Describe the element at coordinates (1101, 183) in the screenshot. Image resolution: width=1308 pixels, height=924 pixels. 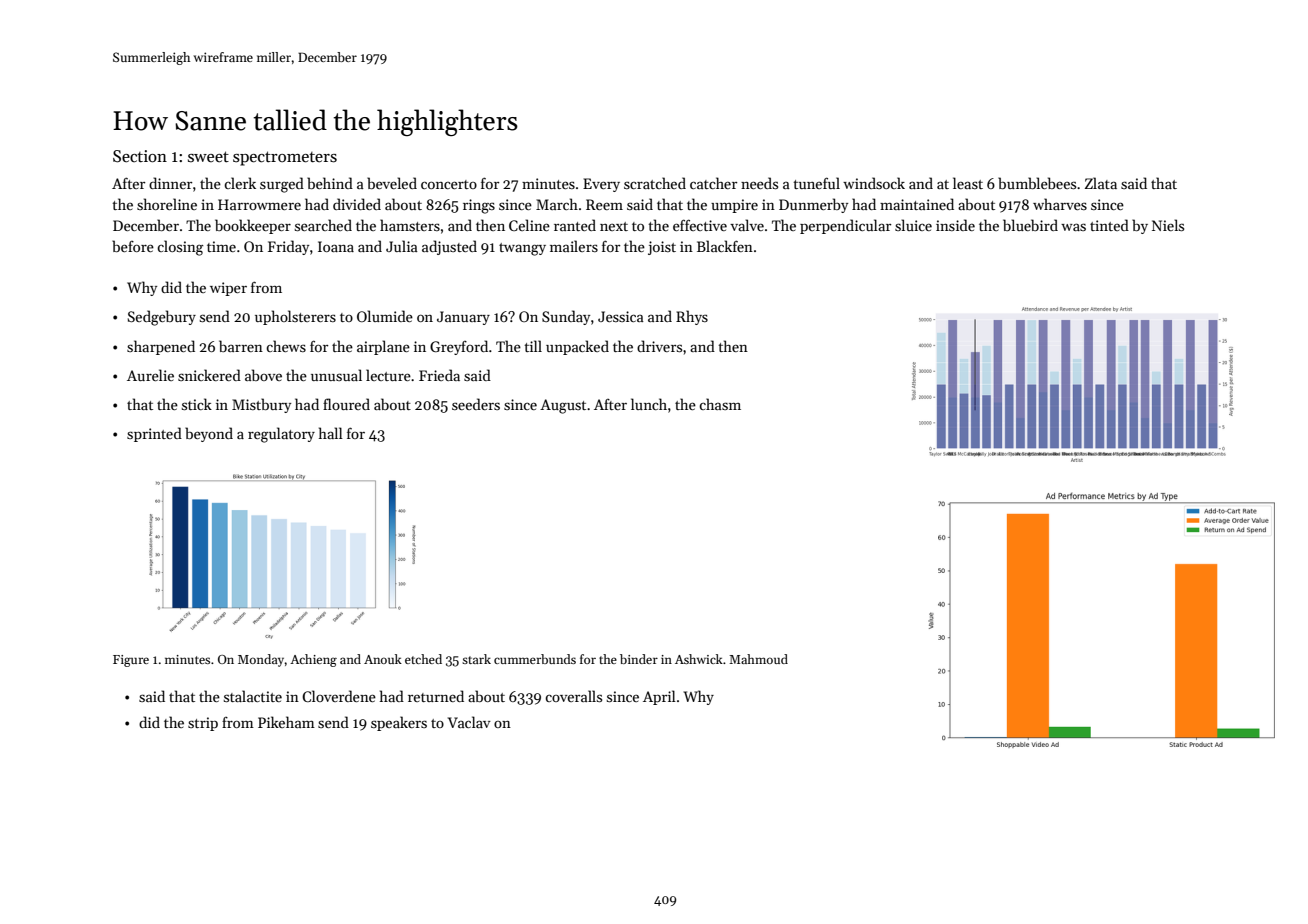
I see `Zlata` at that location.
